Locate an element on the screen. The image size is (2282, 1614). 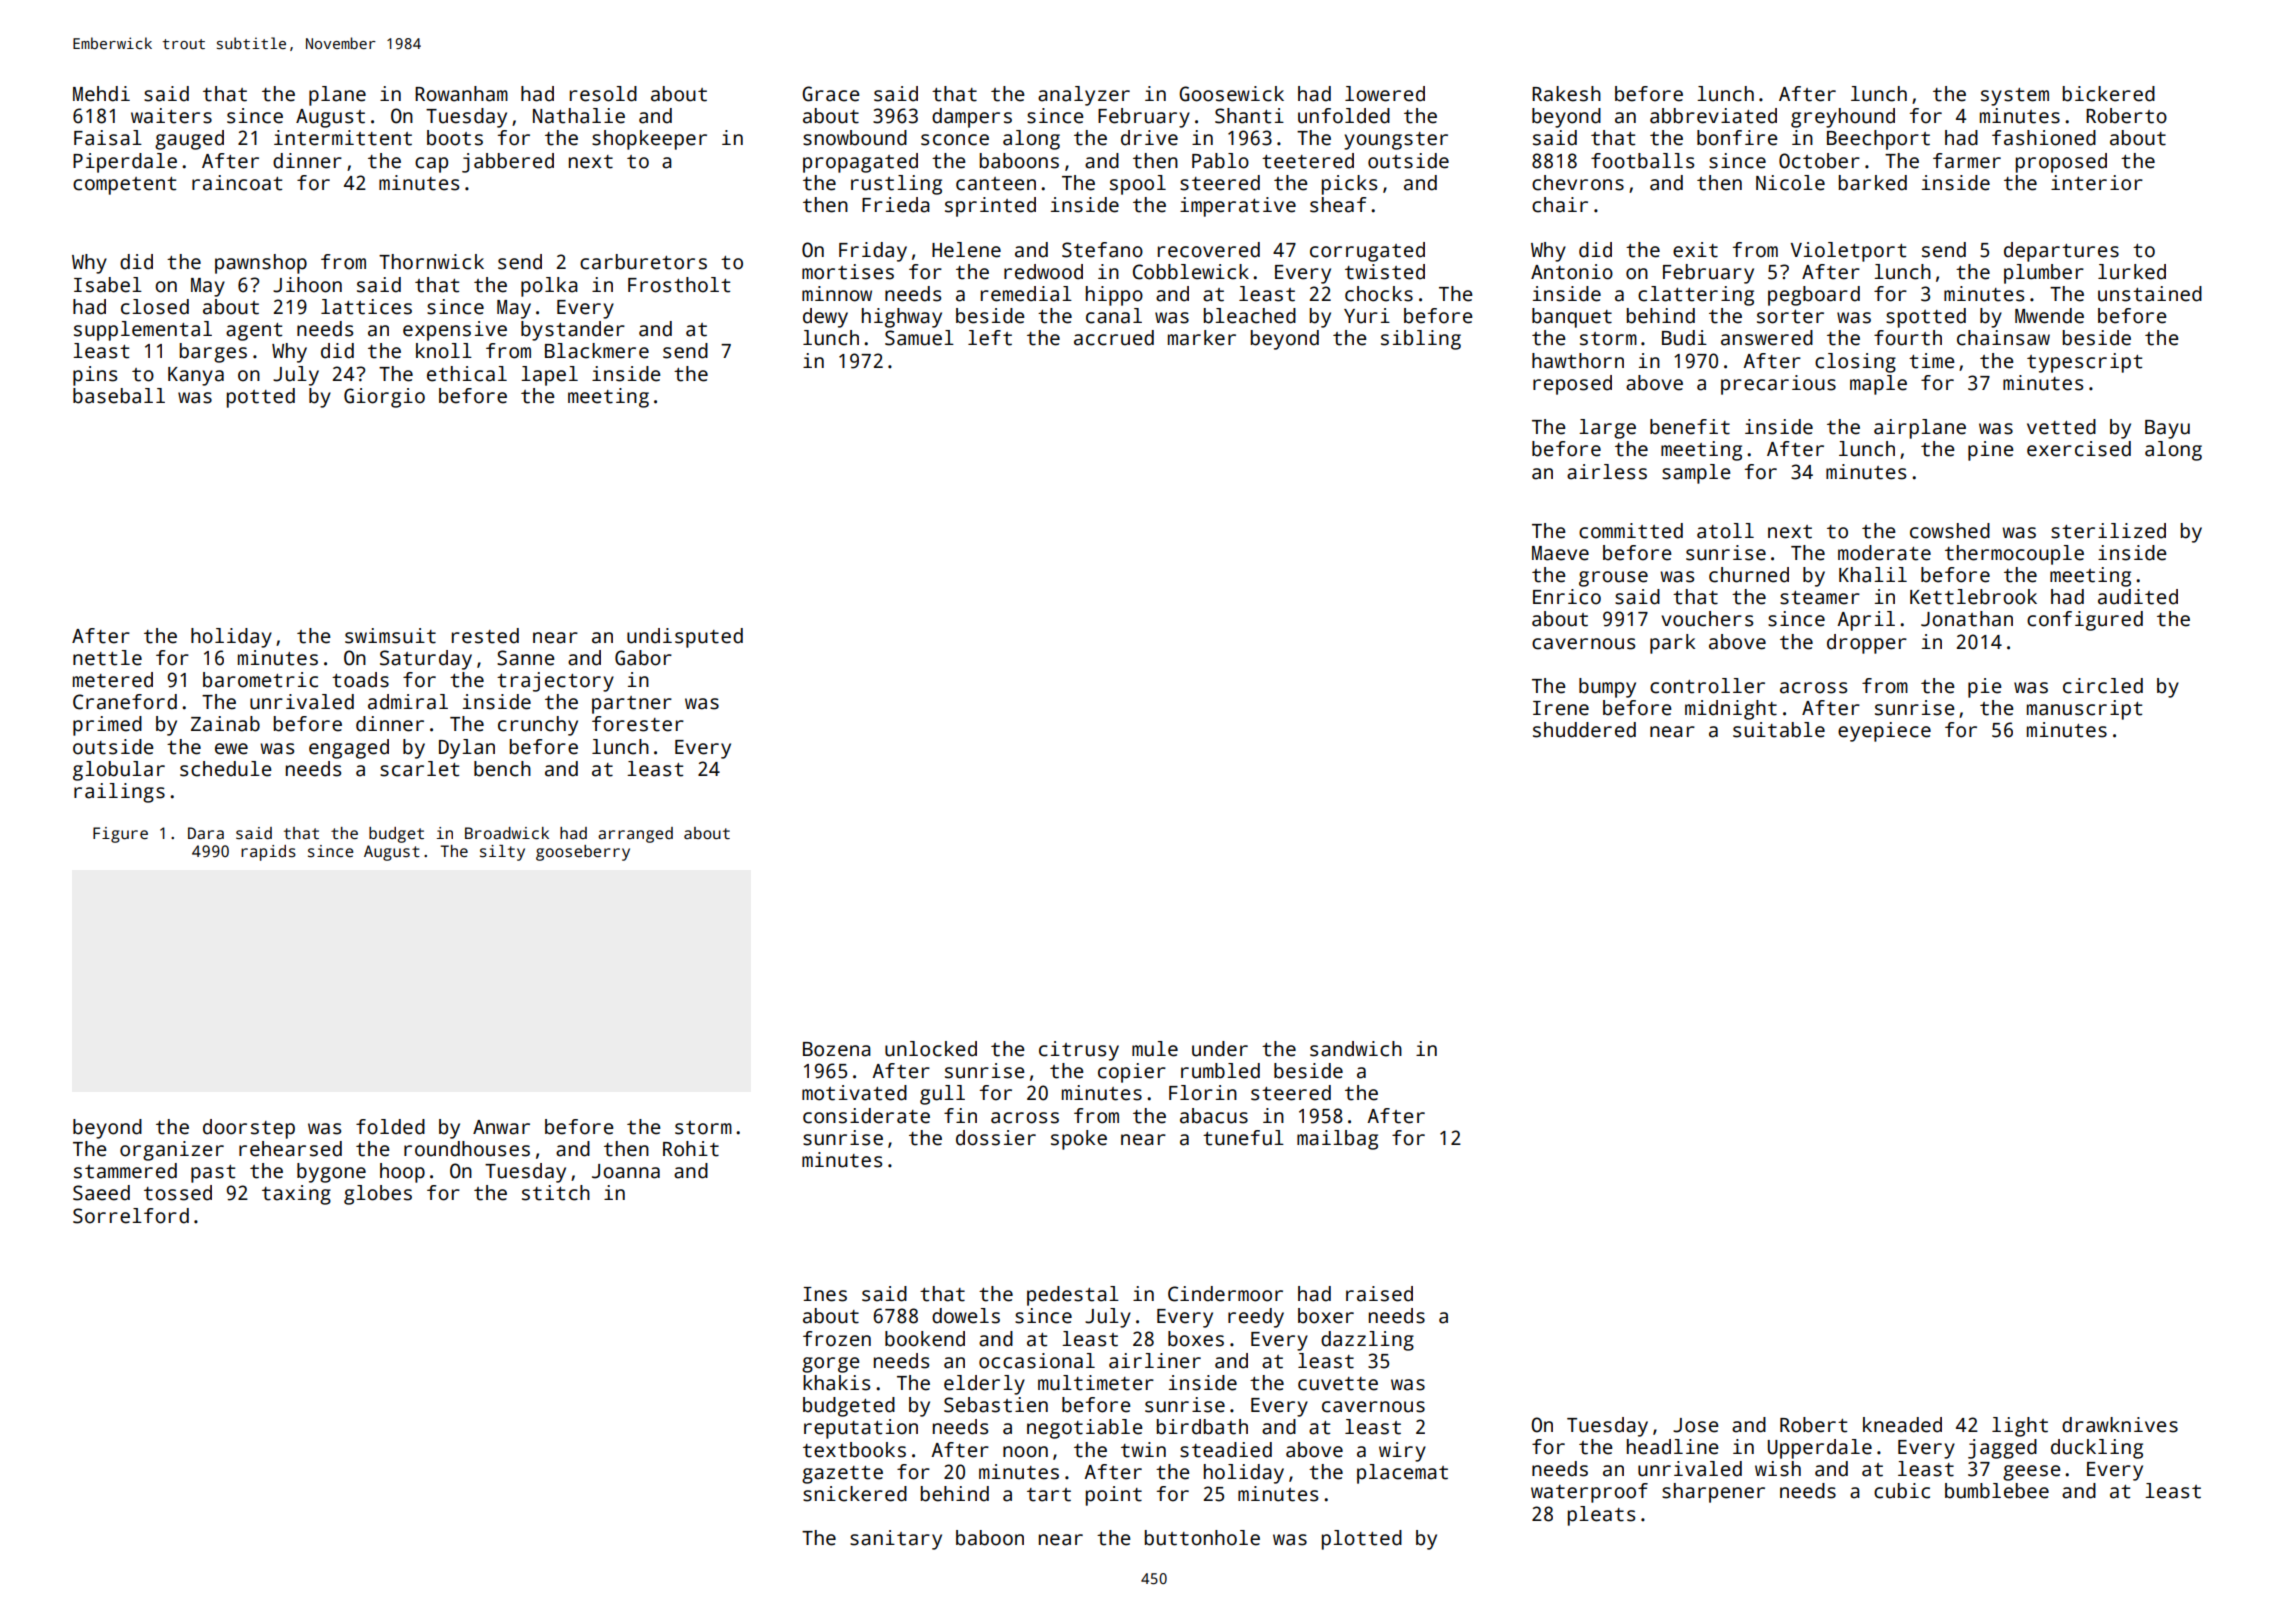
carburetors is located at coordinates (643, 262).
